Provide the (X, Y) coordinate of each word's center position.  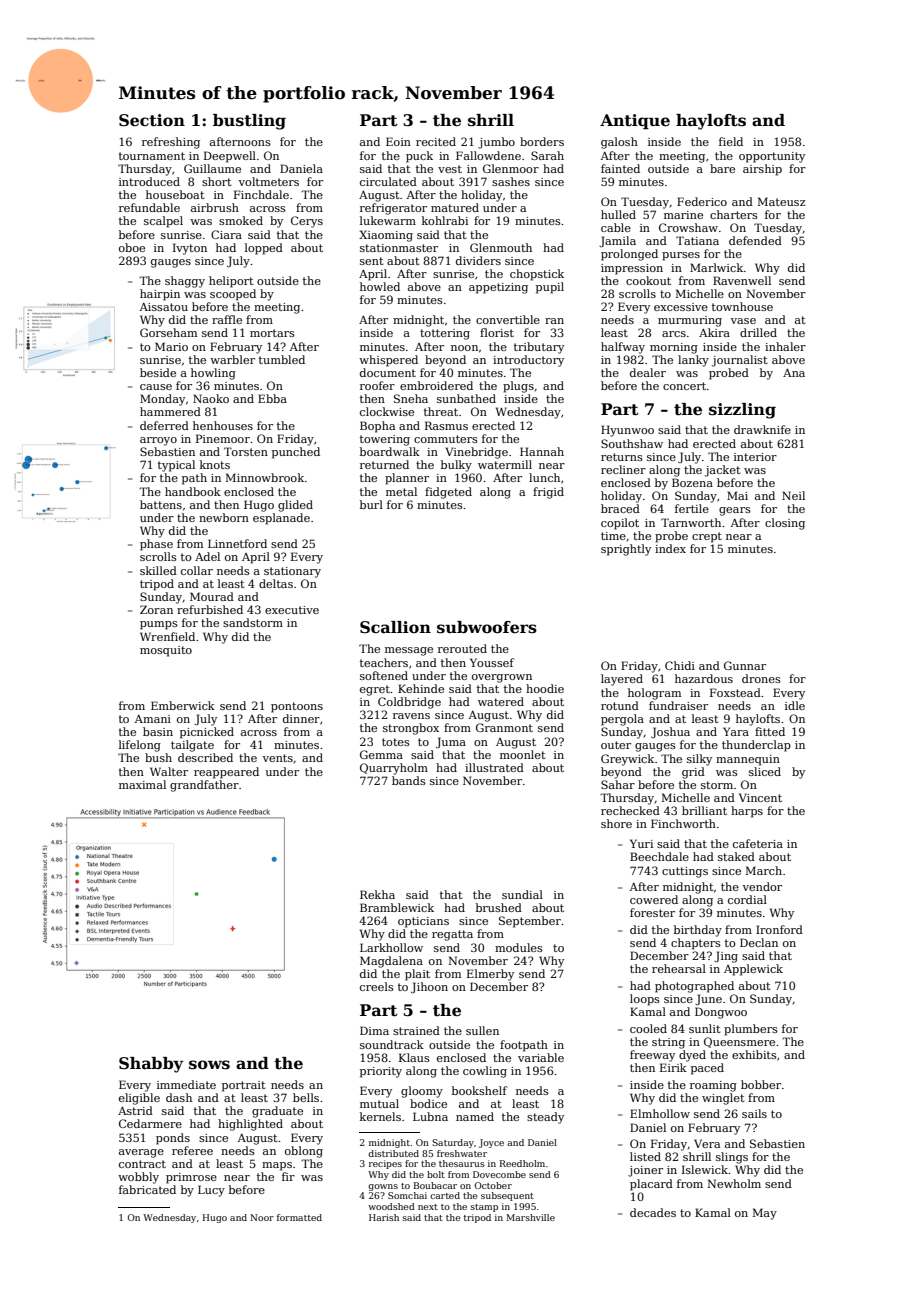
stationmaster (399, 248)
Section (152, 120)
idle (795, 705)
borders (542, 141)
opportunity (772, 157)
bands (409, 780)
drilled (758, 332)
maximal (142, 784)
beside (158, 372)
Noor (262, 1217)
